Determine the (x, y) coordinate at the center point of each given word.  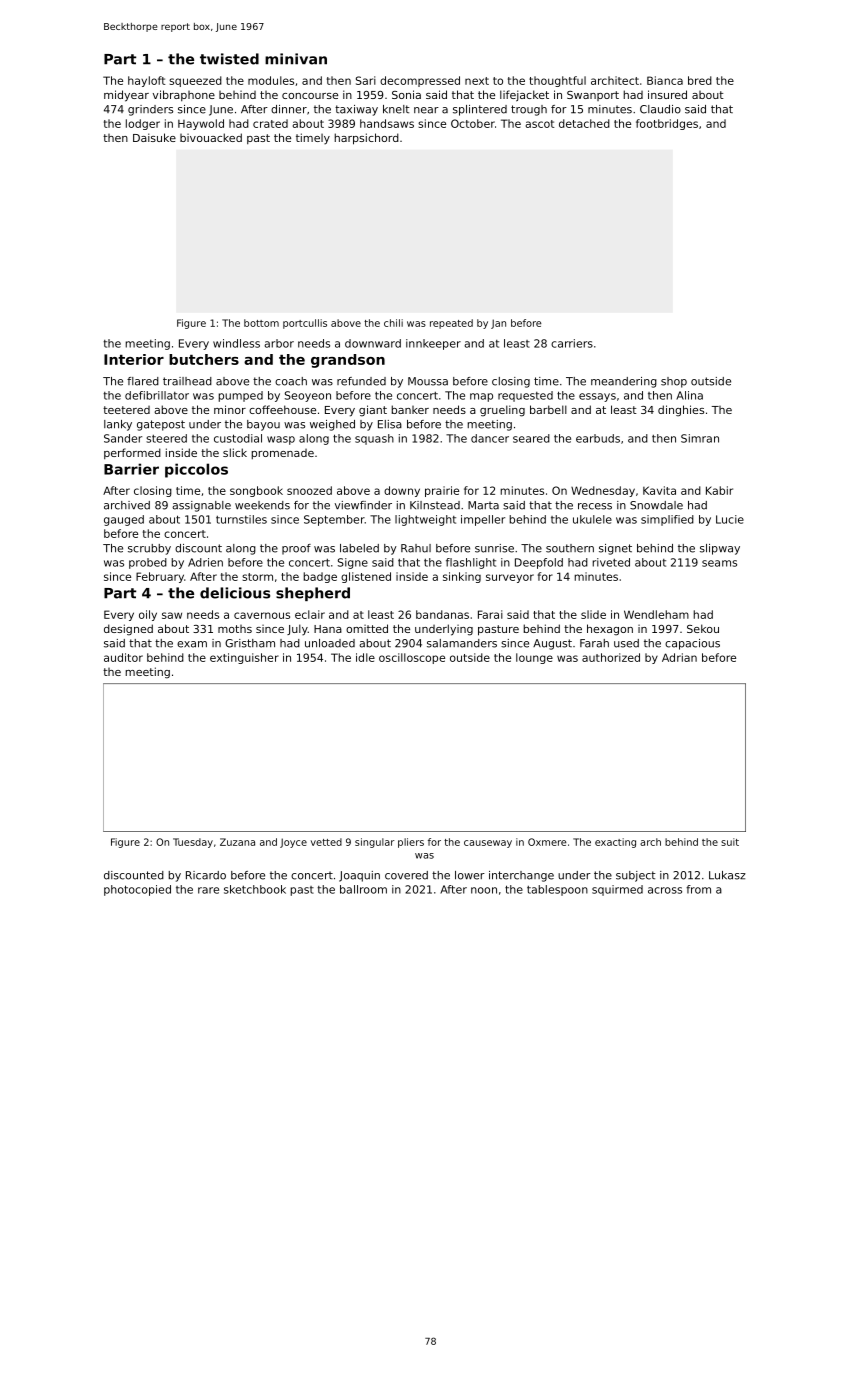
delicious (235, 593)
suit (730, 842)
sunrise (494, 548)
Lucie (730, 519)
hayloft (146, 81)
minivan (296, 59)
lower (470, 875)
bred (700, 80)
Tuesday (193, 843)
